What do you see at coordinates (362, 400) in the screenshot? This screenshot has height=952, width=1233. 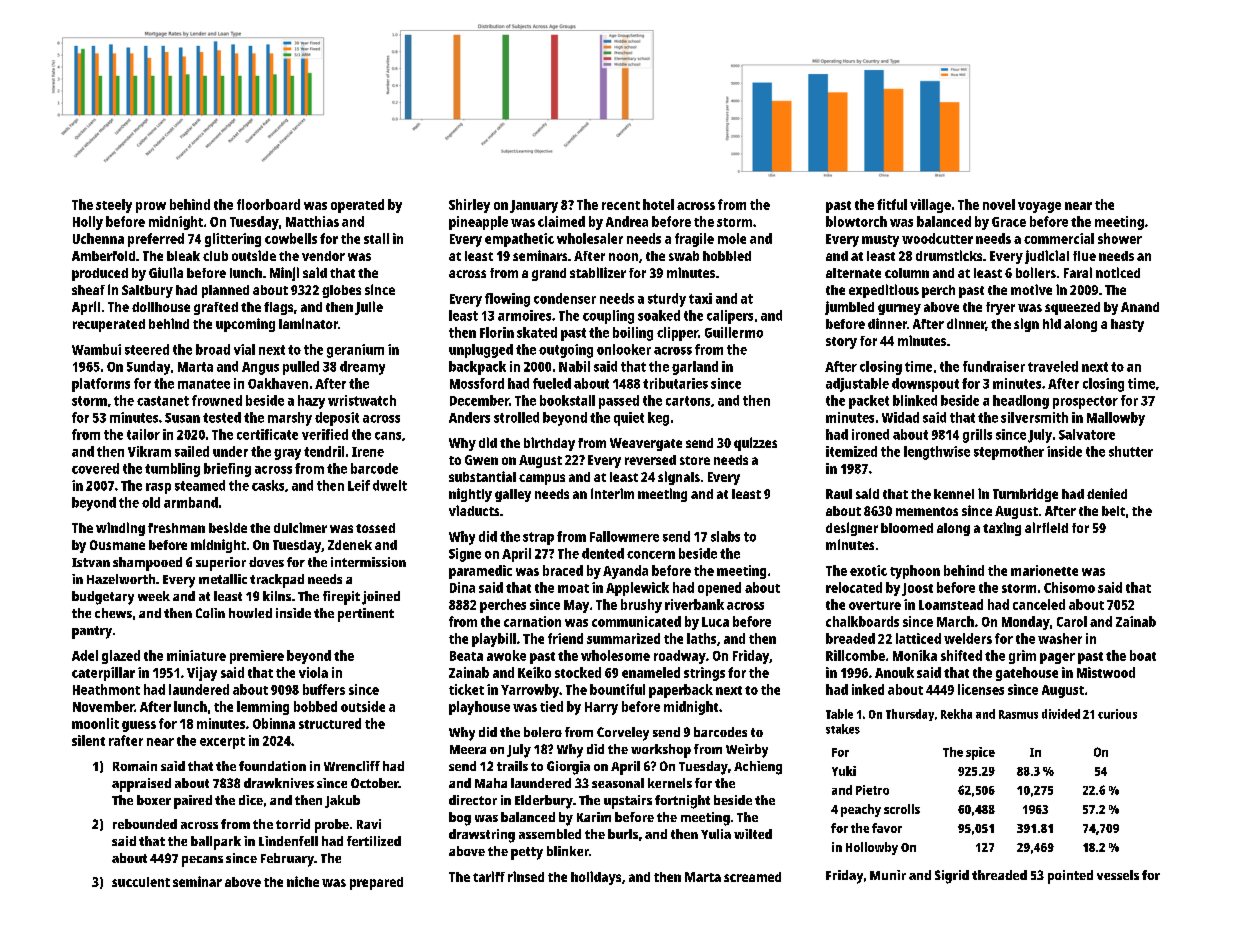 I see `wristwatch` at bounding box center [362, 400].
